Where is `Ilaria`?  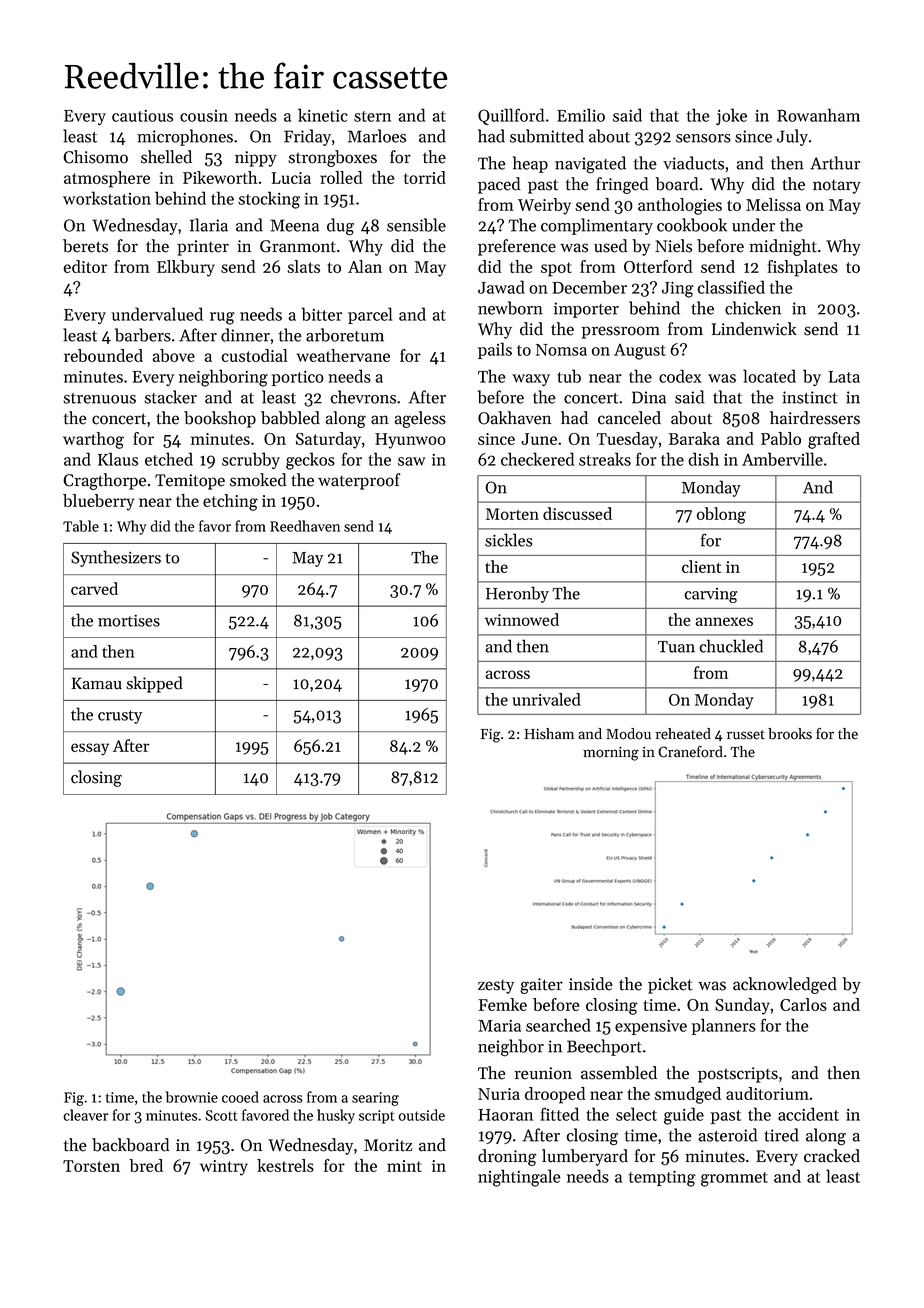 Ilaria is located at coordinates (209, 225).
